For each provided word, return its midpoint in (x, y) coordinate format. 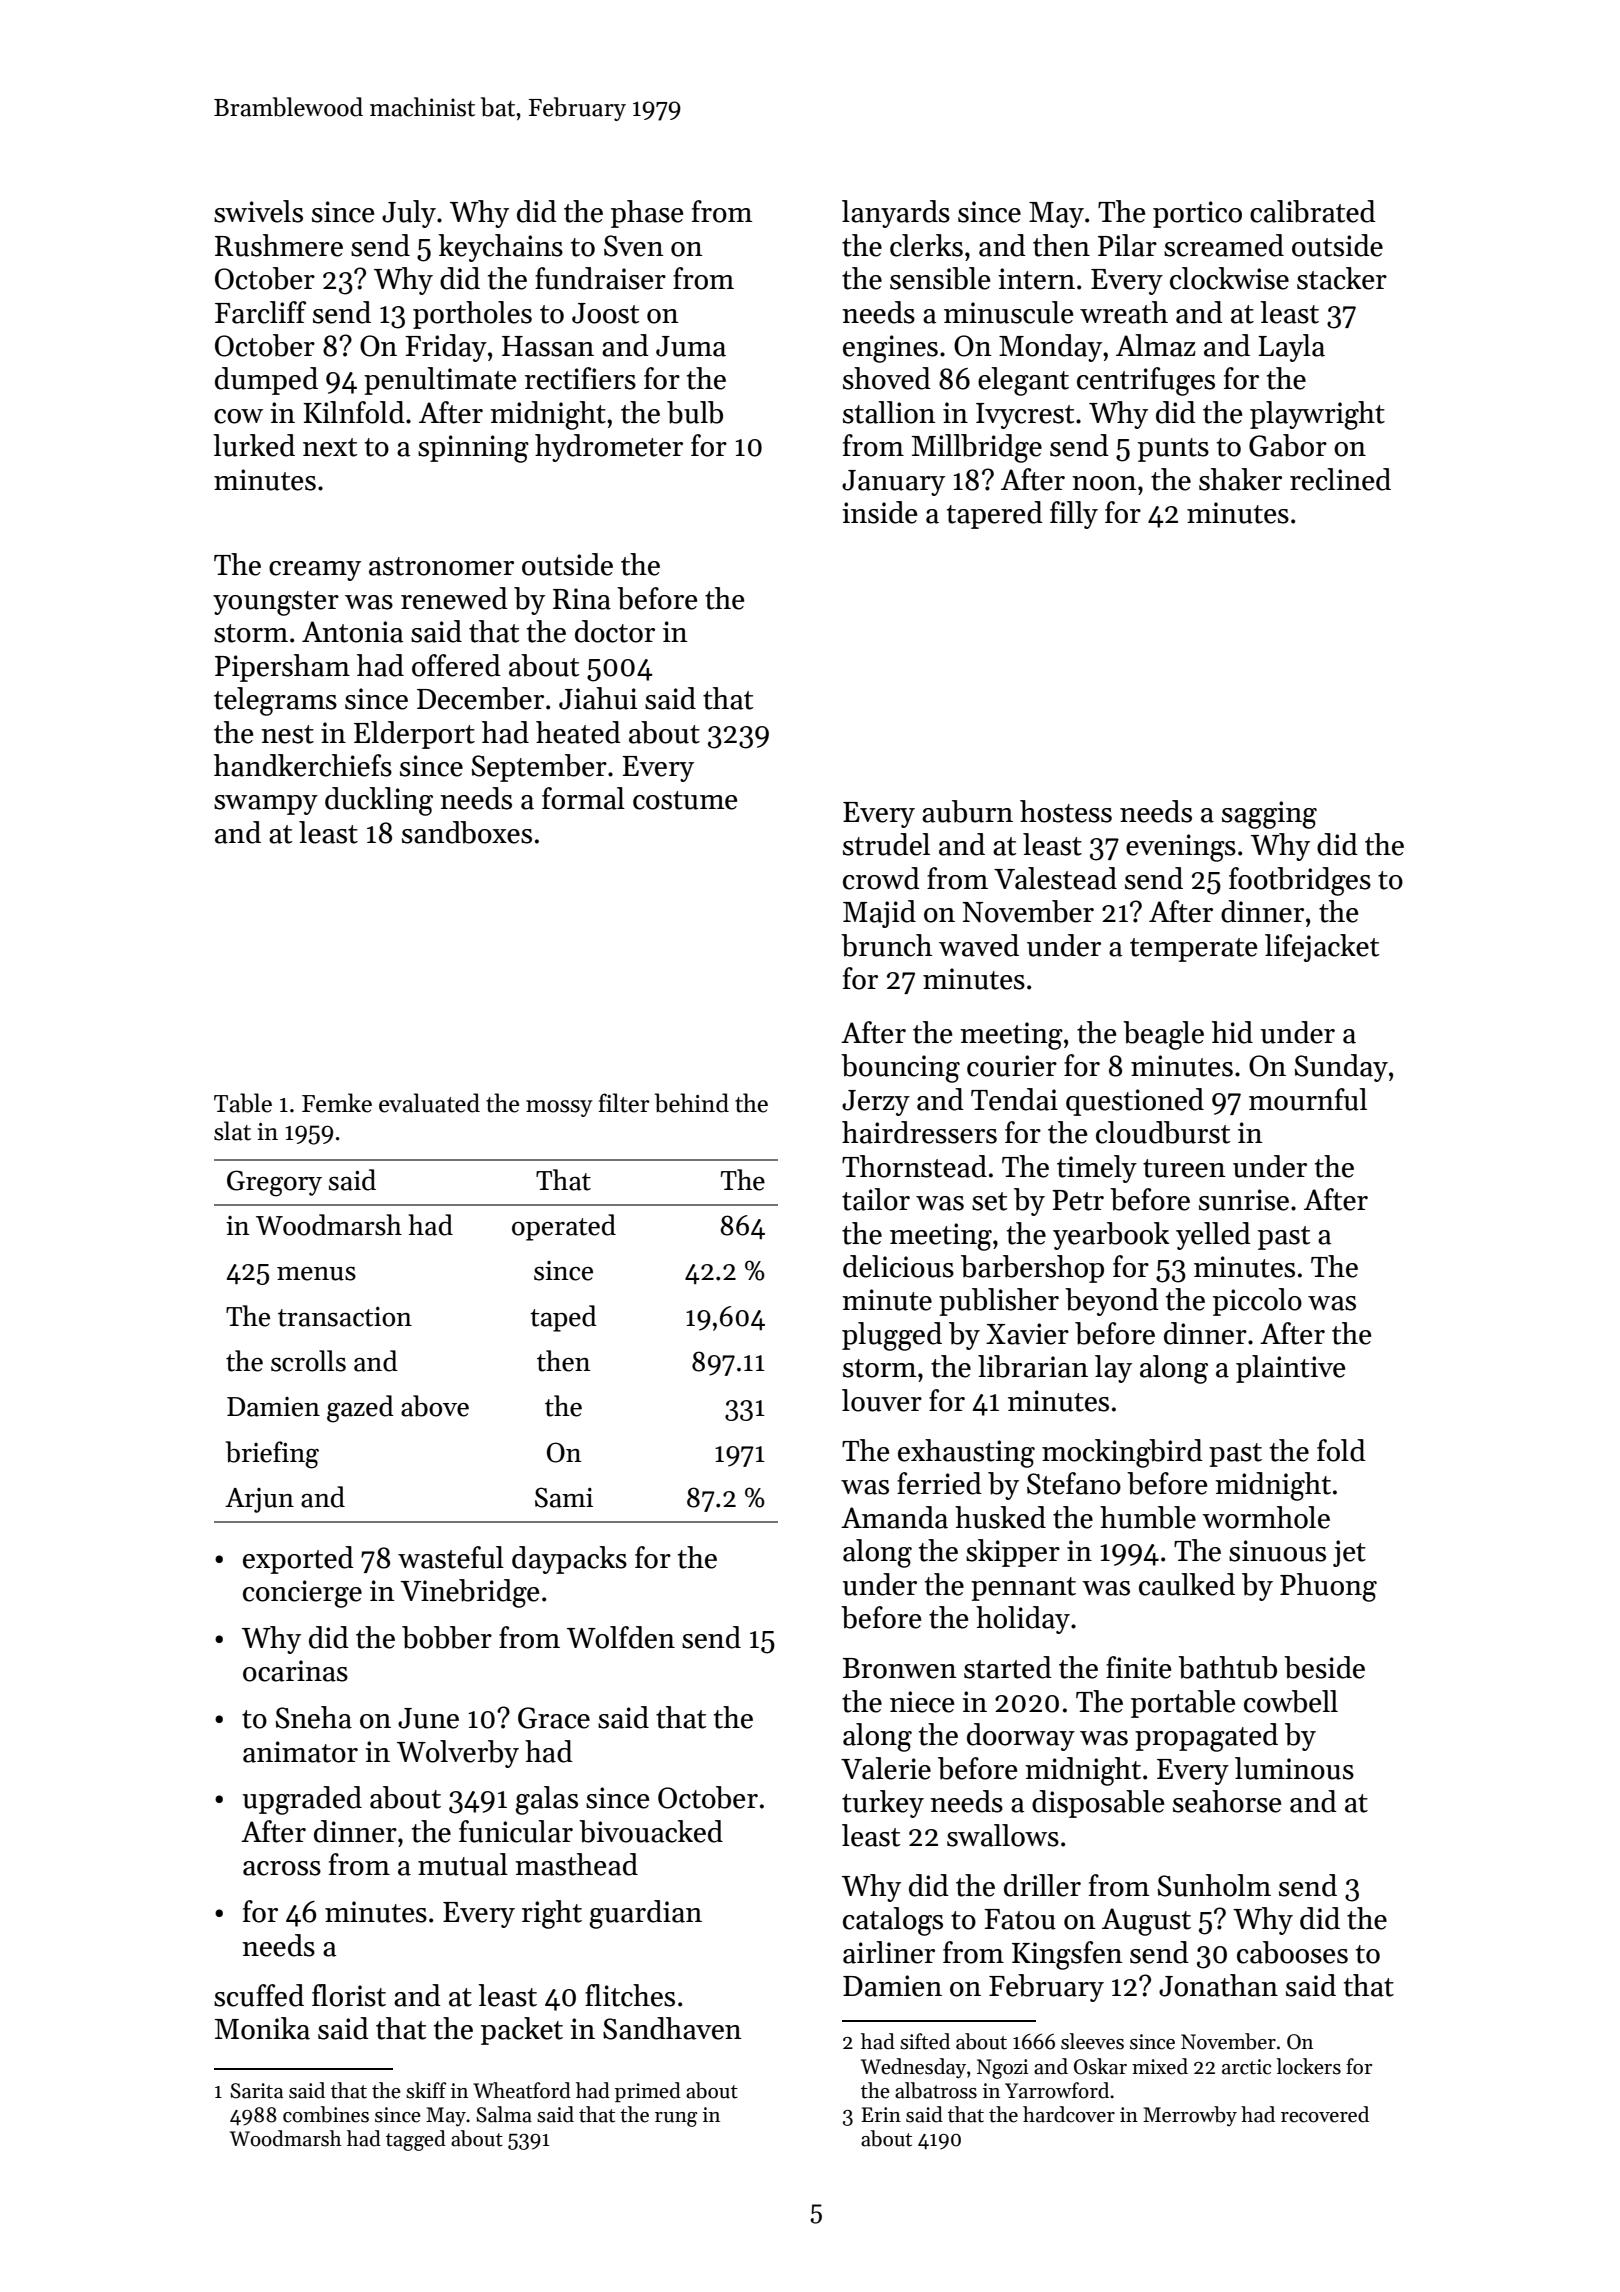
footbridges (1300, 881)
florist (349, 1995)
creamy (315, 571)
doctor (615, 631)
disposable (1098, 1804)
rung (676, 2119)
